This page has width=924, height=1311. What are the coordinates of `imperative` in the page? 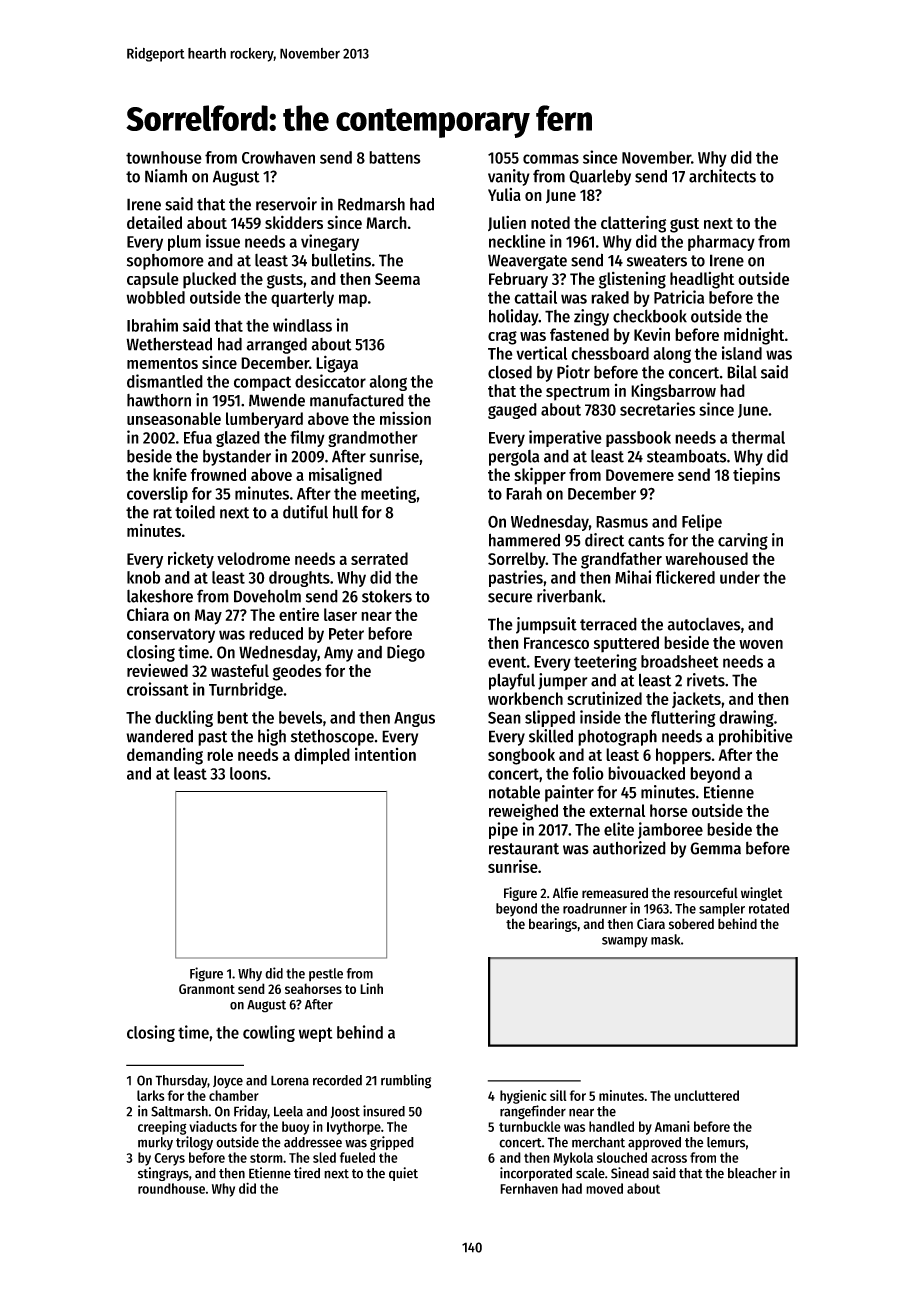 It's located at (565, 438).
